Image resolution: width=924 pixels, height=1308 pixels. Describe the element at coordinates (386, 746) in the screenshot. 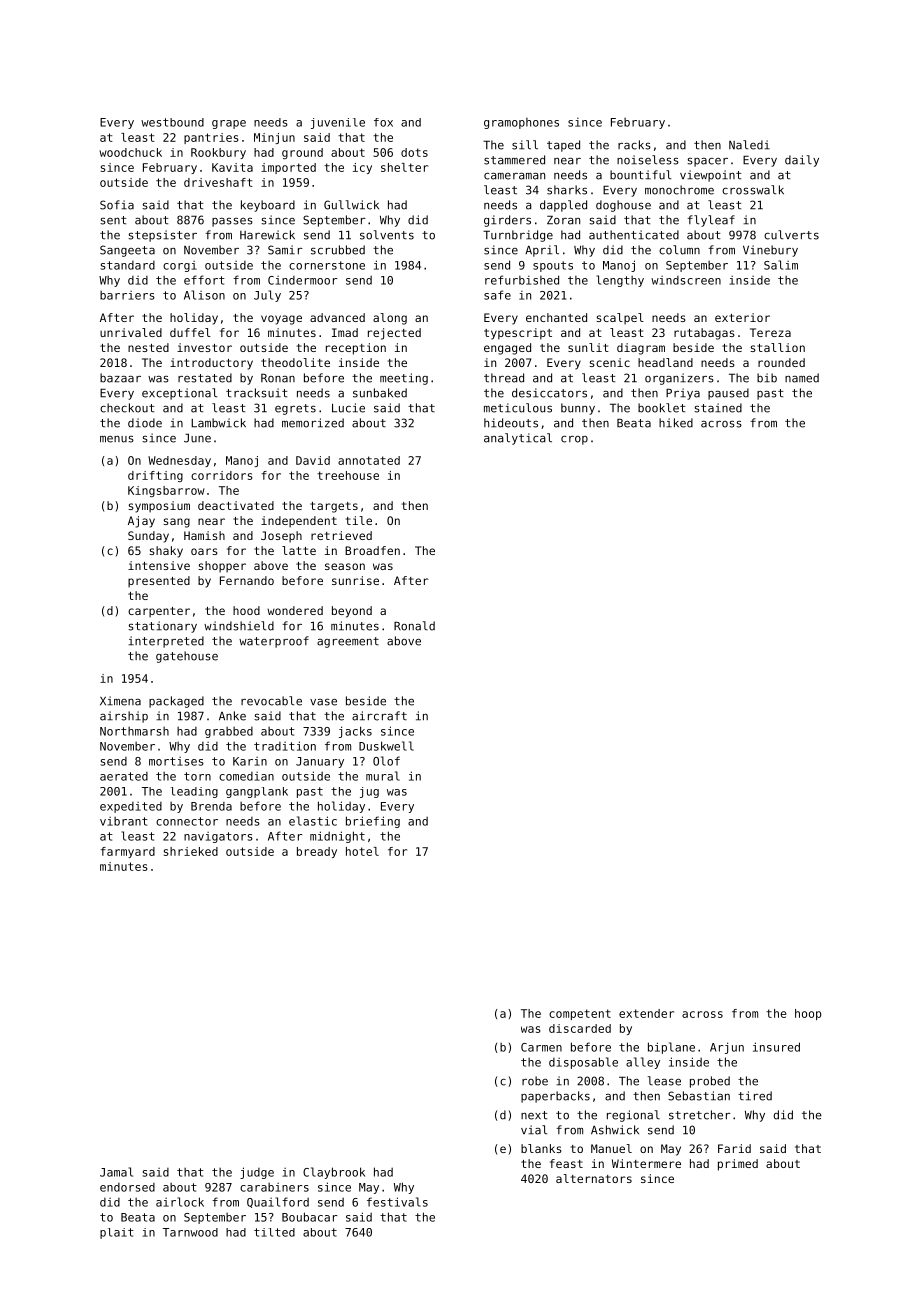

I see `Duskwell` at that location.
